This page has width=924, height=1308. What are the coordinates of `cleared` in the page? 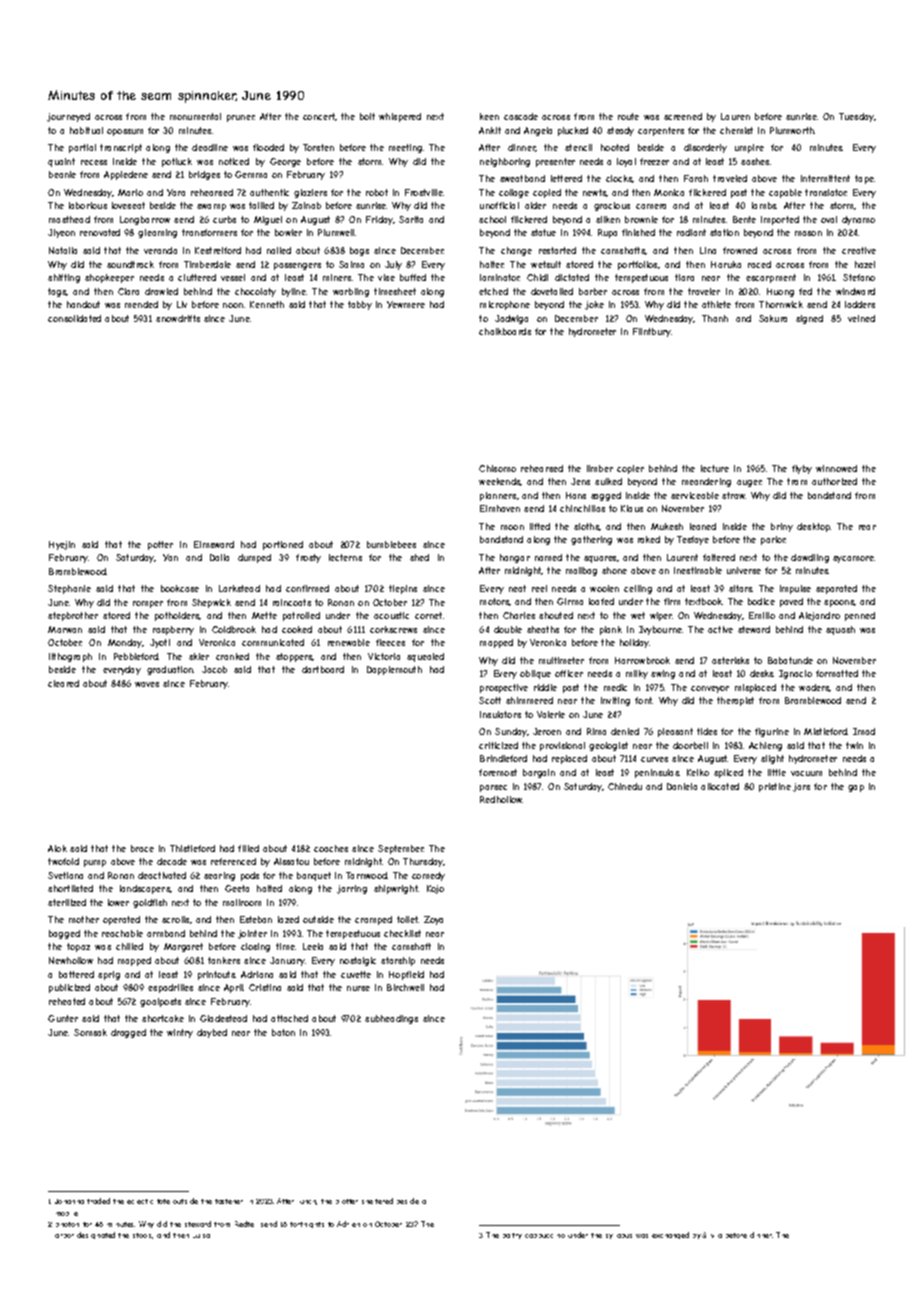 It's located at (63, 683).
